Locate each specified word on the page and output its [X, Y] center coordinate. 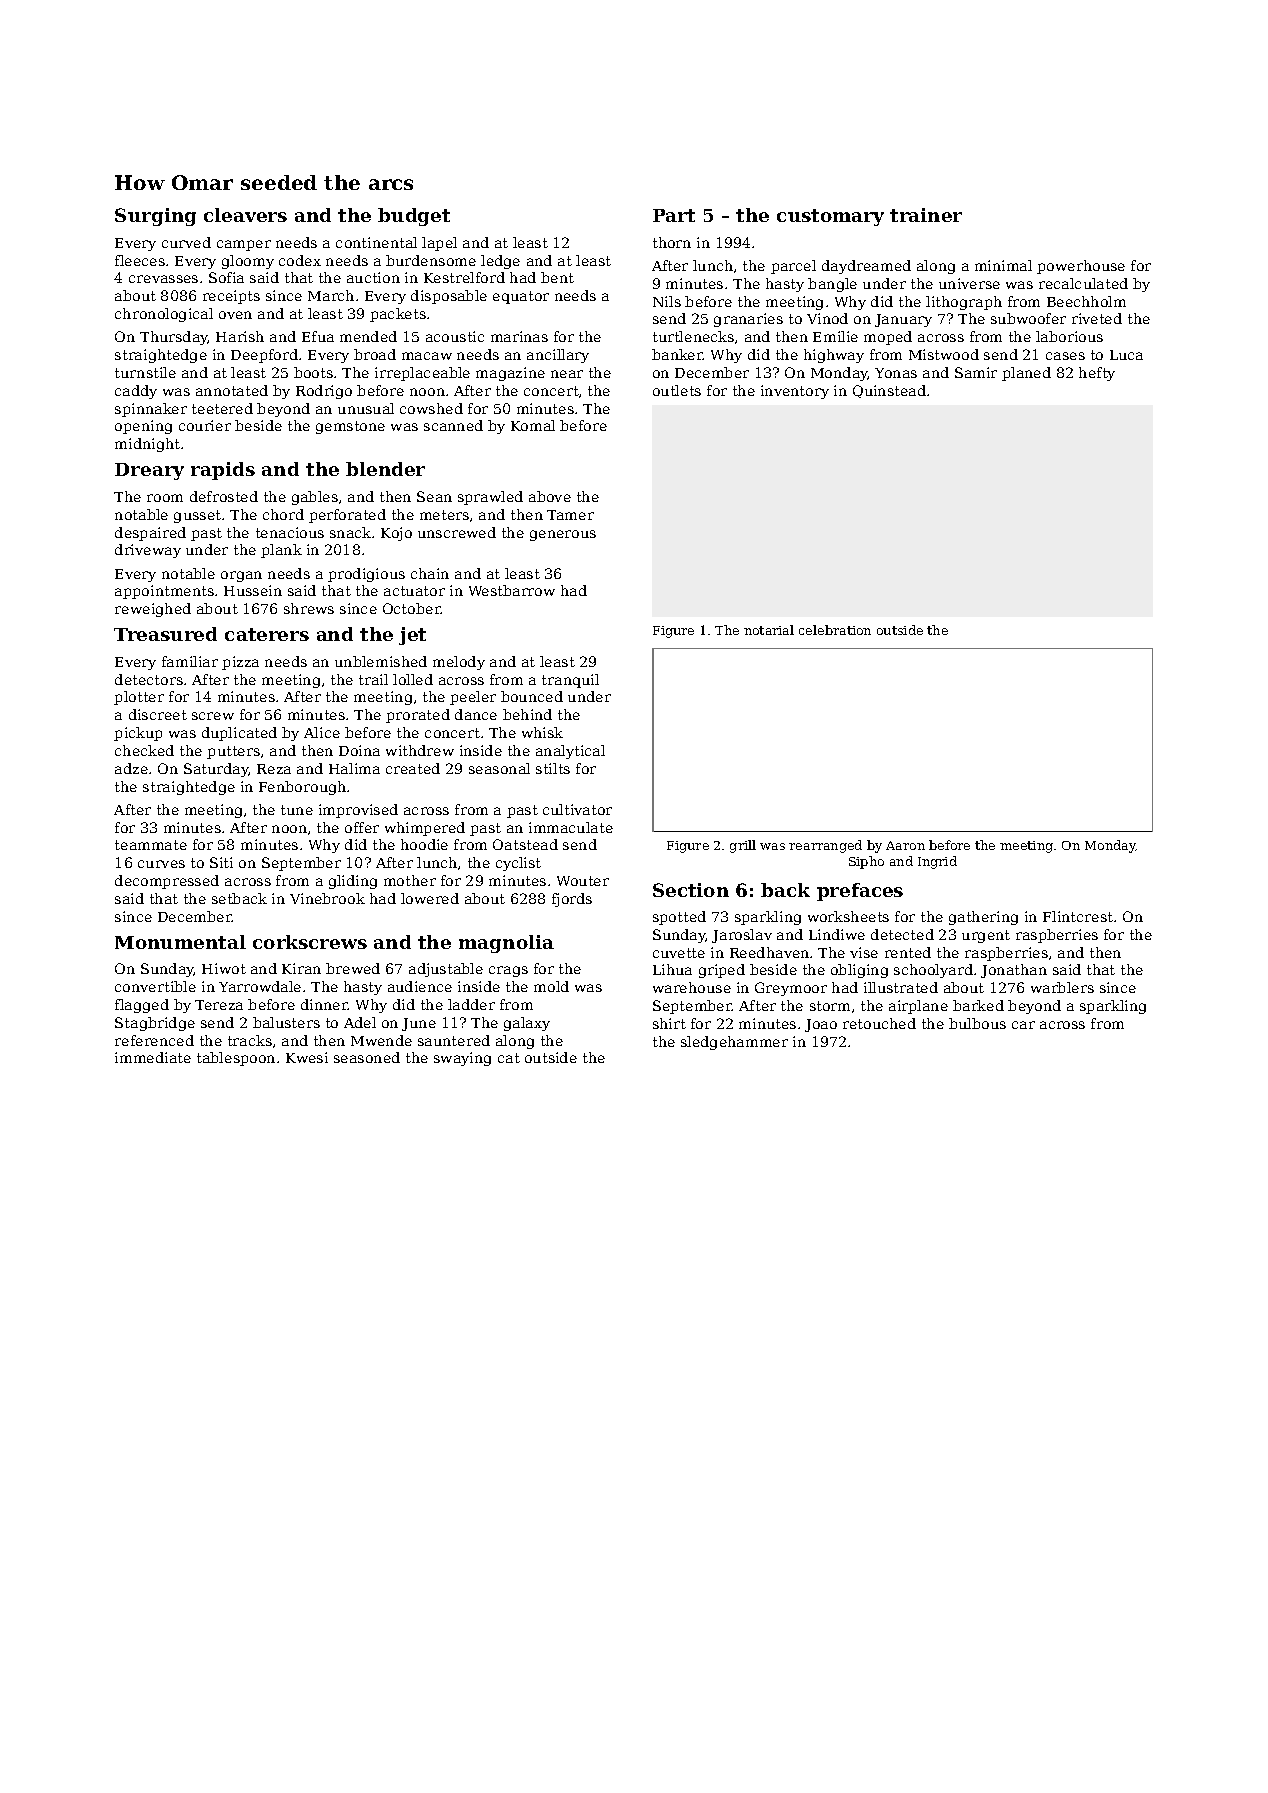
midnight [147, 445]
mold [551, 986]
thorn [672, 242]
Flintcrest [1078, 916]
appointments [164, 592]
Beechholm [1086, 301]
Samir [976, 372]
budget [414, 217]
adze [131, 768]
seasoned [367, 1057]
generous [563, 535]
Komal [533, 425]
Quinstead [889, 391]
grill [743, 846]
